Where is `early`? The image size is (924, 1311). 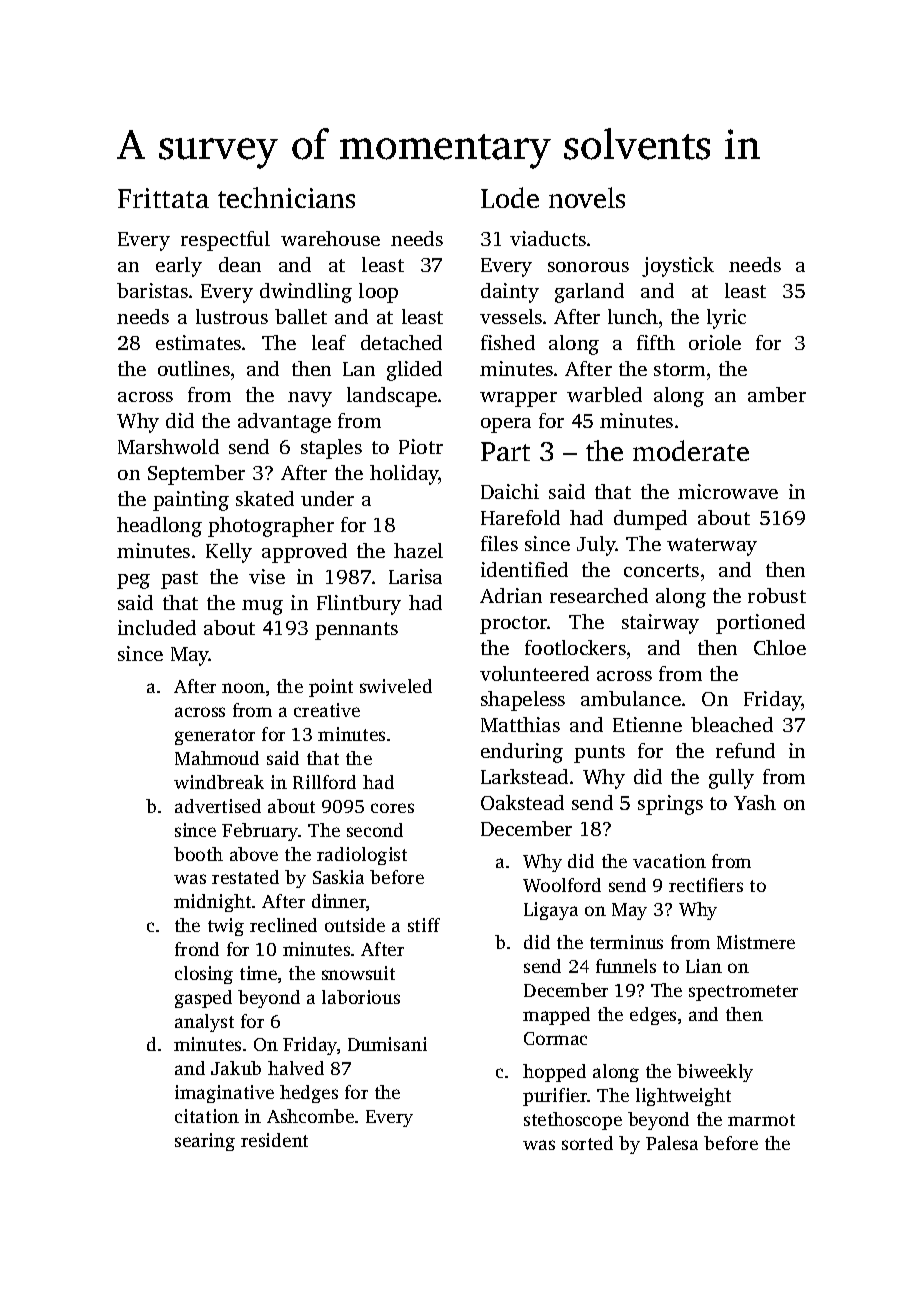 early is located at coordinates (179, 267).
